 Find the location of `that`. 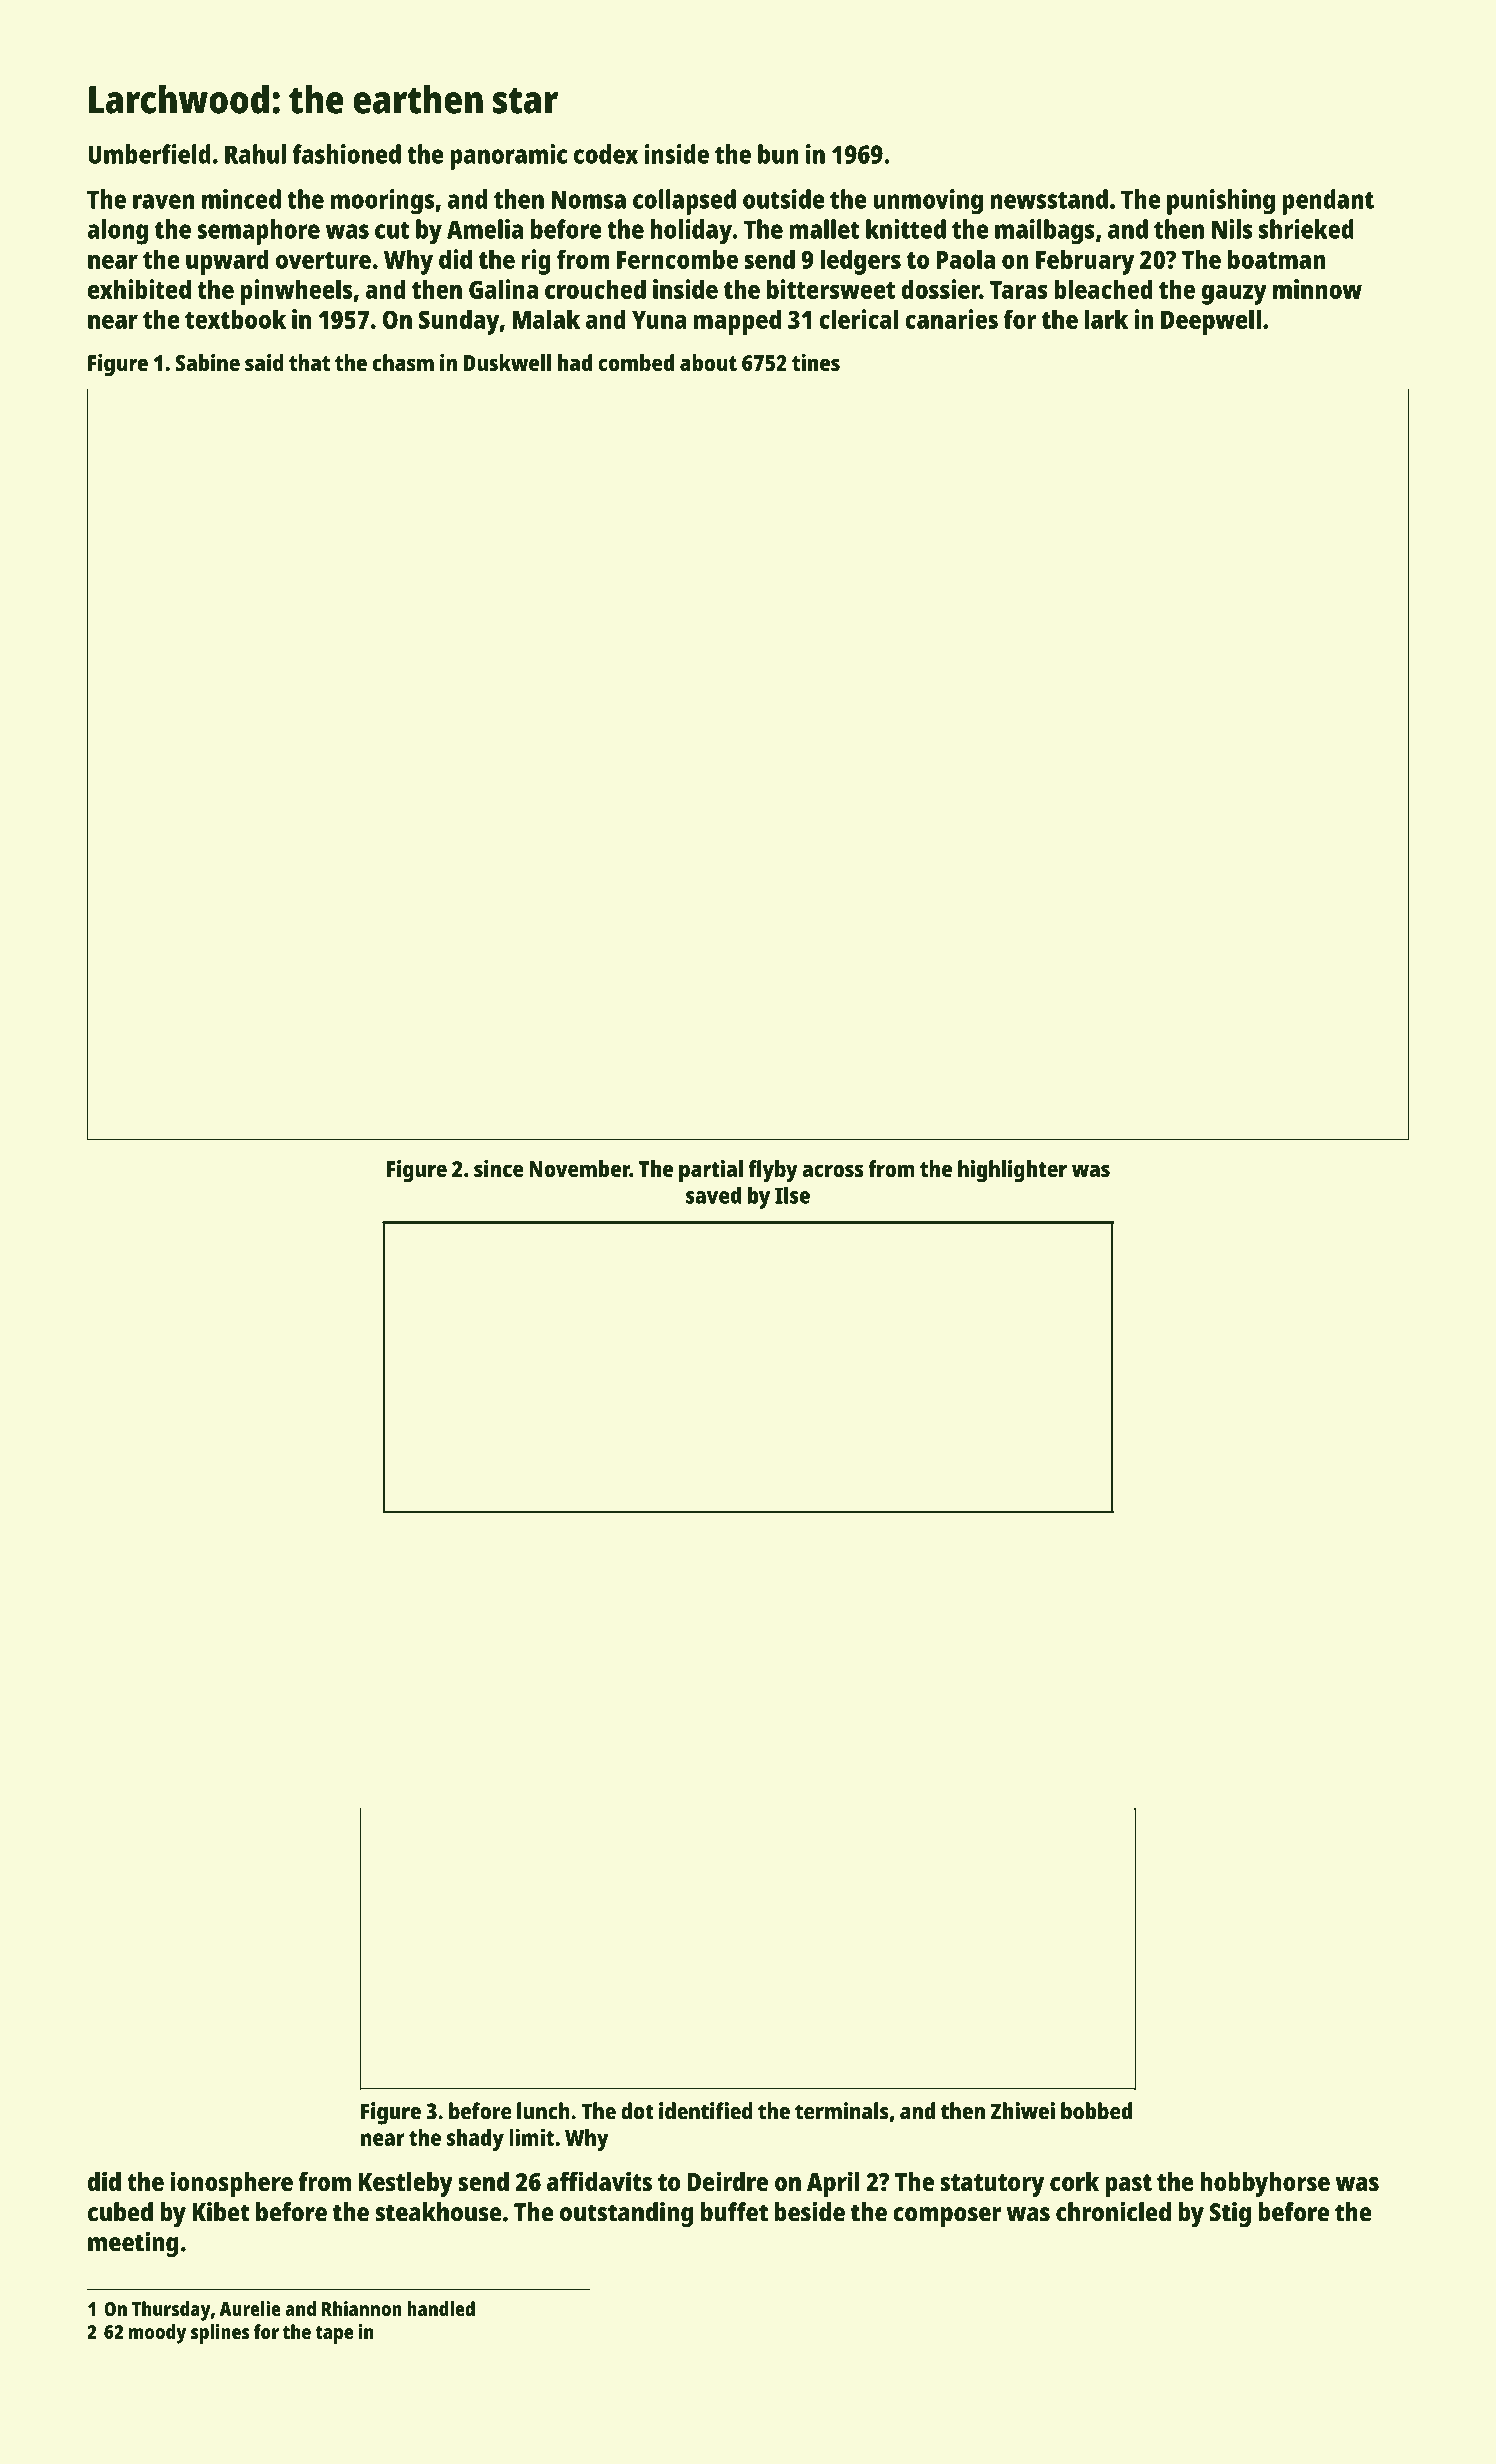

that is located at coordinates (309, 362).
